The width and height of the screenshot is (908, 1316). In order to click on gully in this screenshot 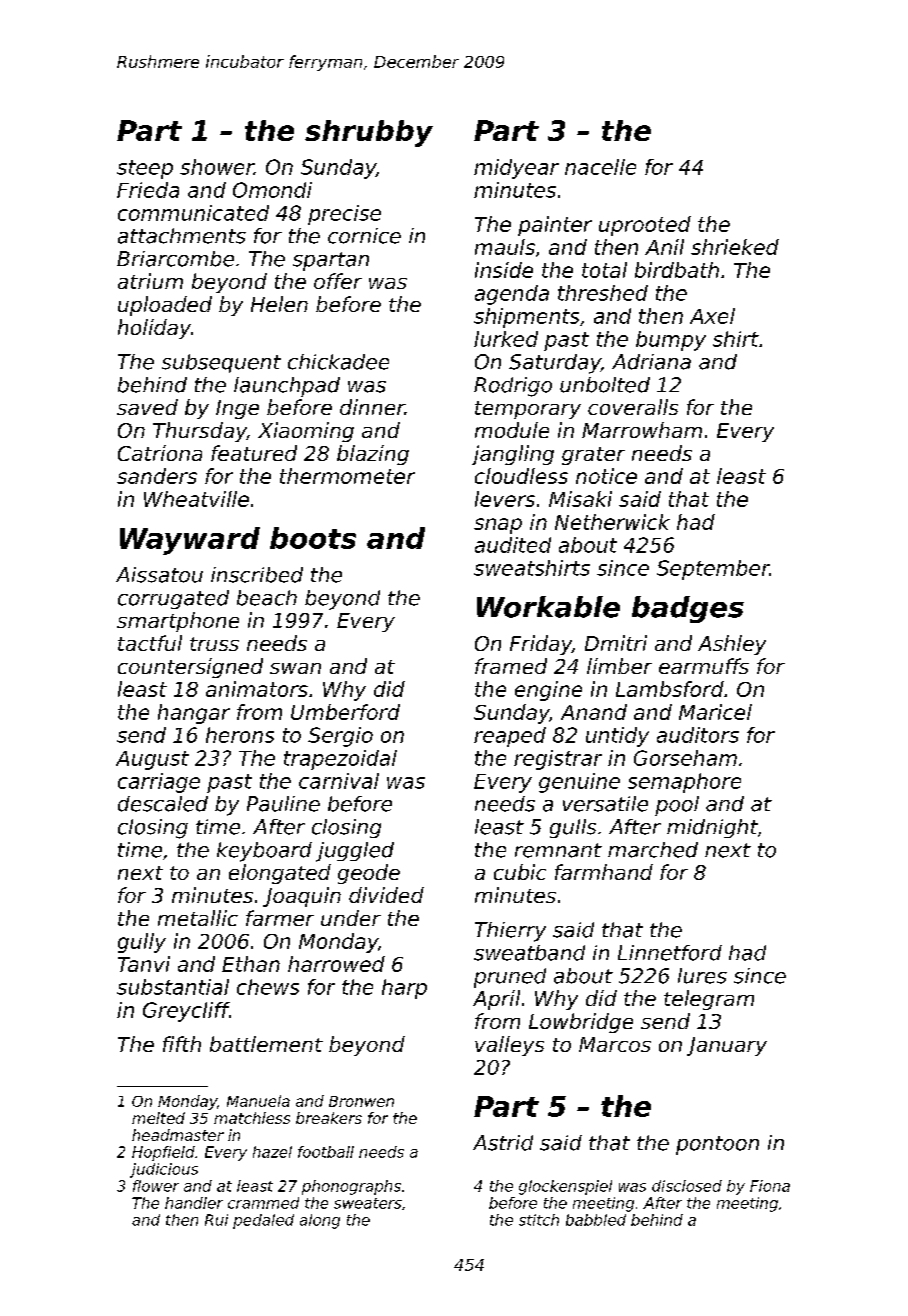, I will do `click(142, 943)`.
